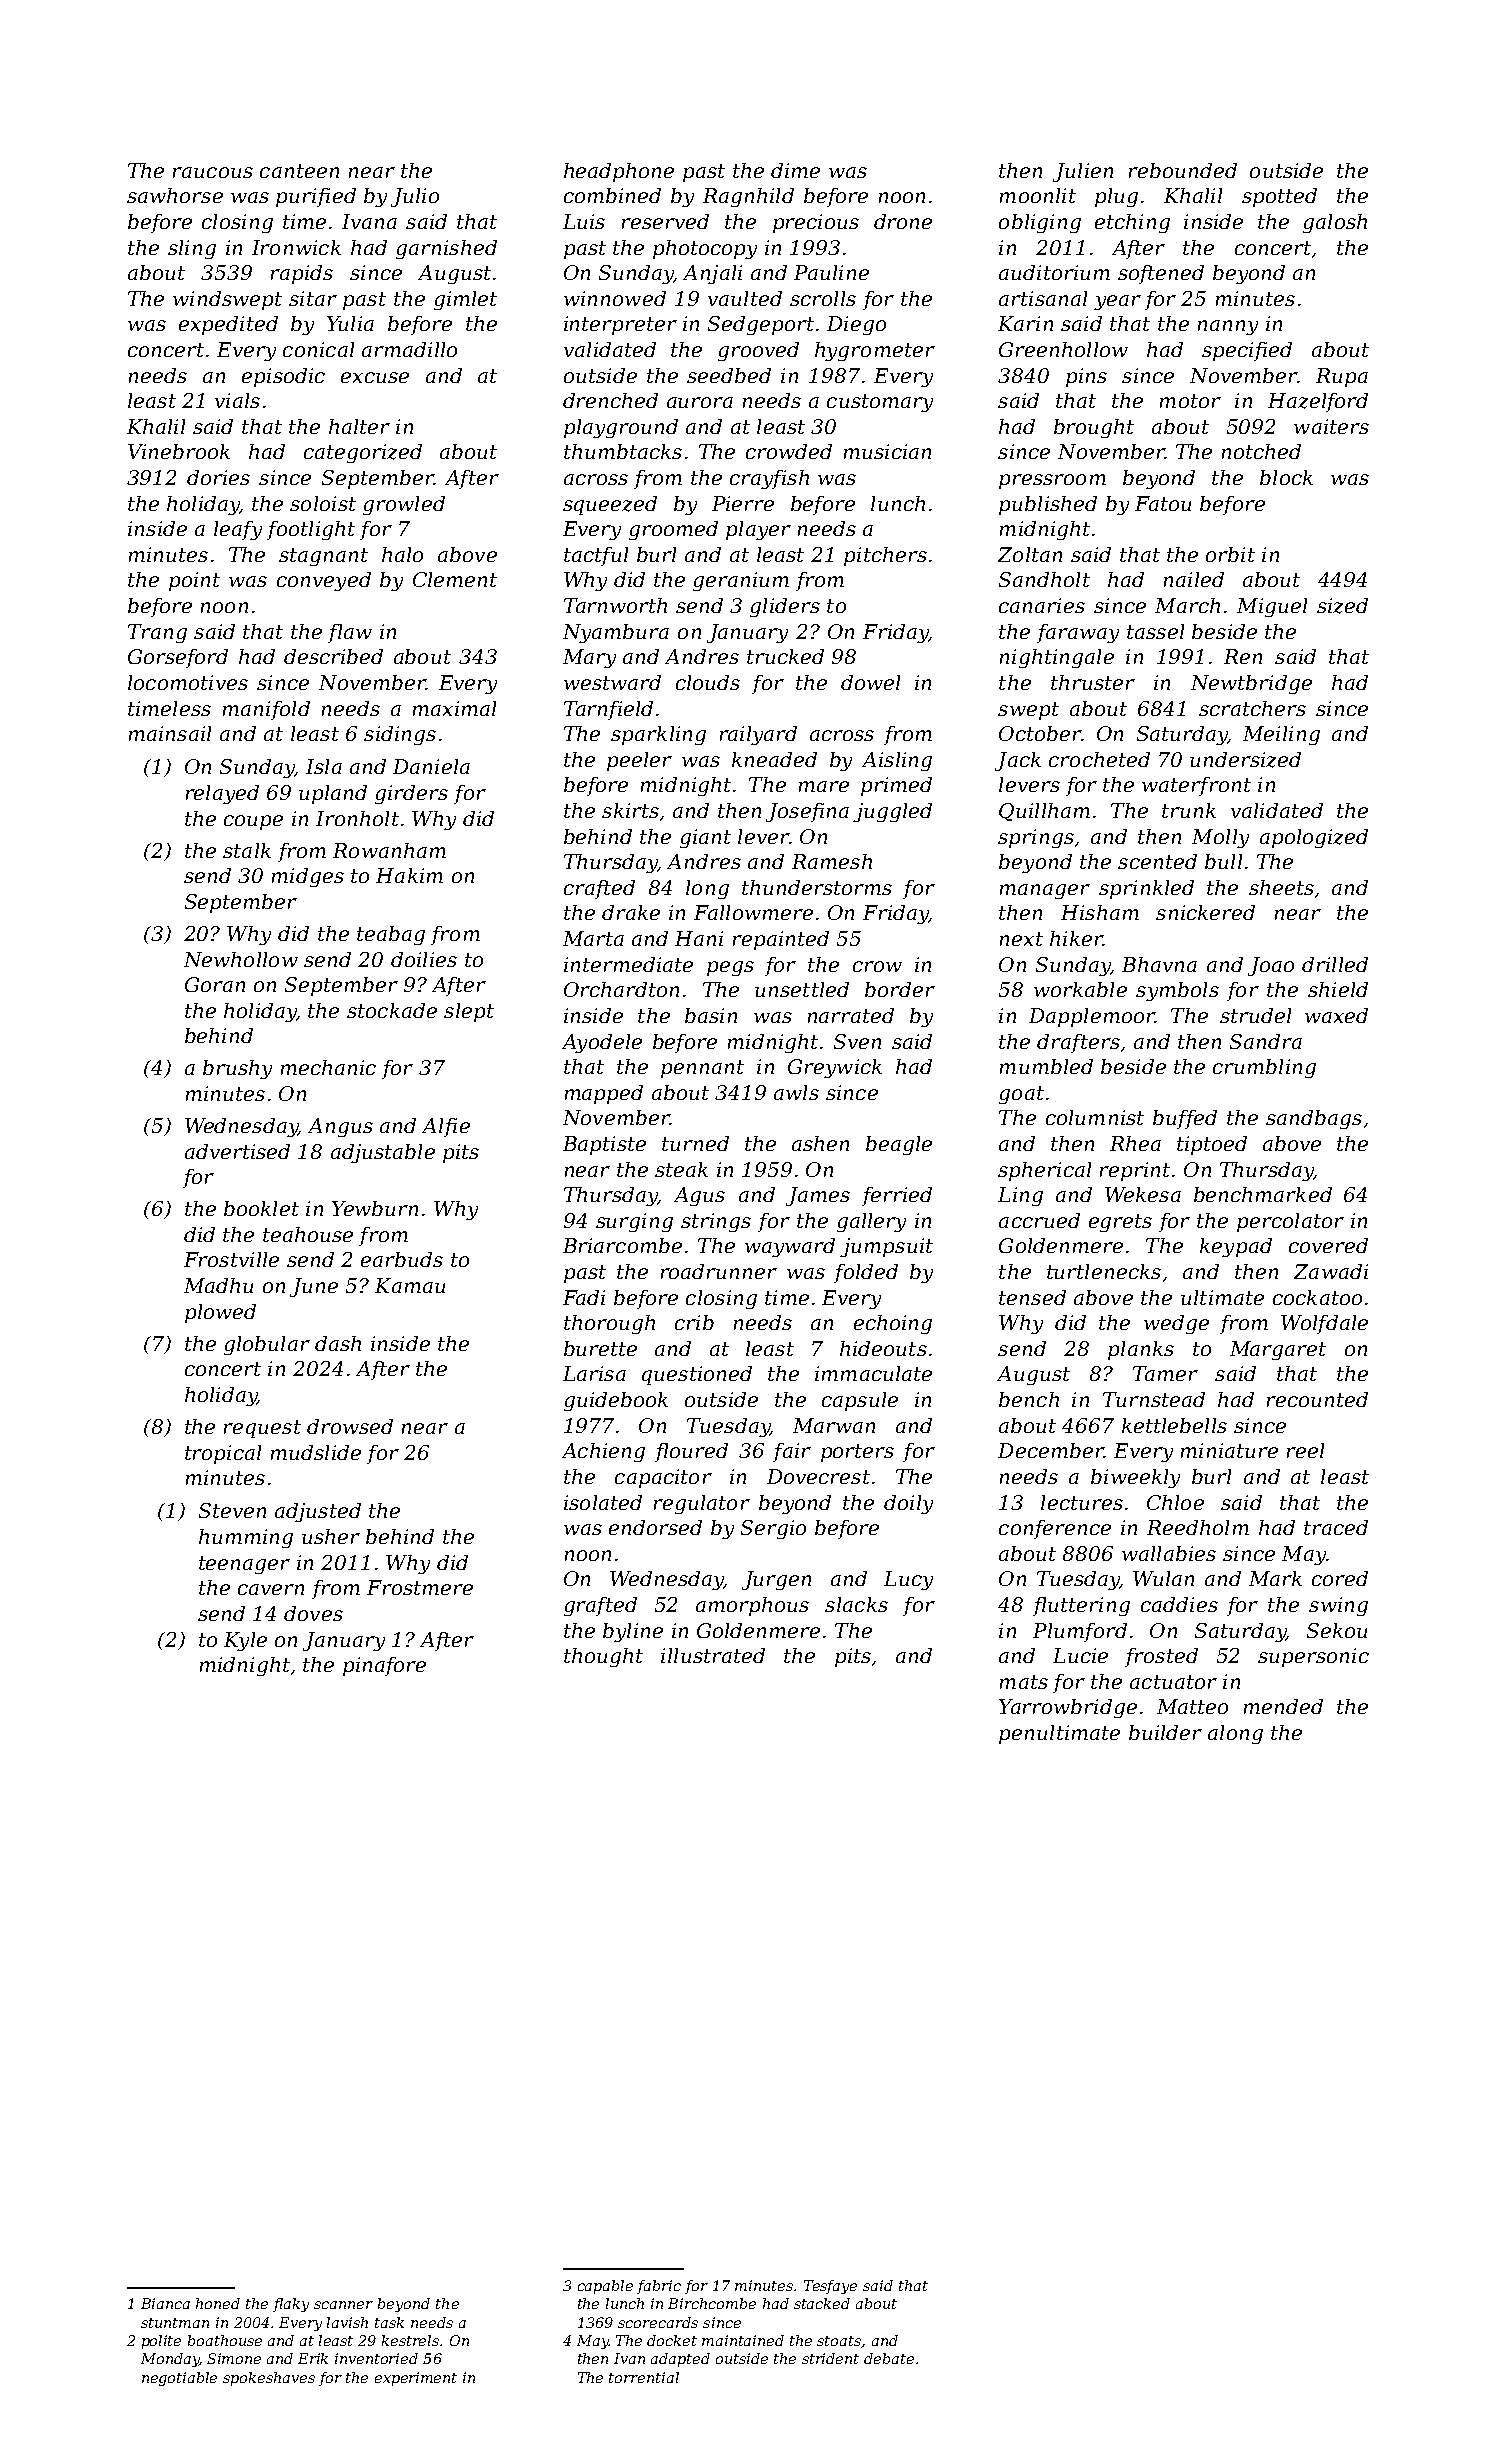 This document has height=2464, width=1496. What do you see at coordinates (605, 2287) in the document?
I see `capable` at bounding box center [605, 2287].
